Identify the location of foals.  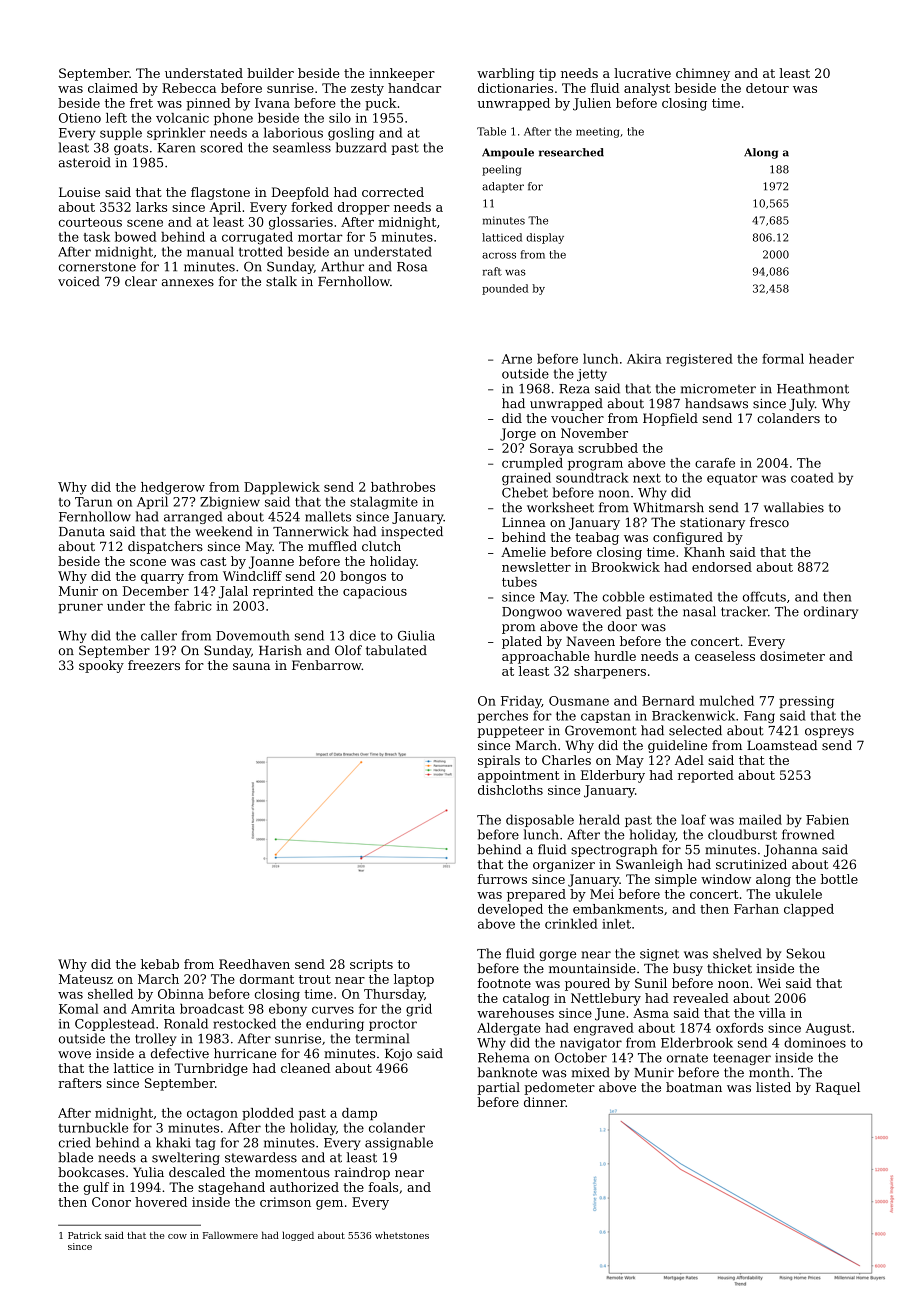
(383, 1187).
